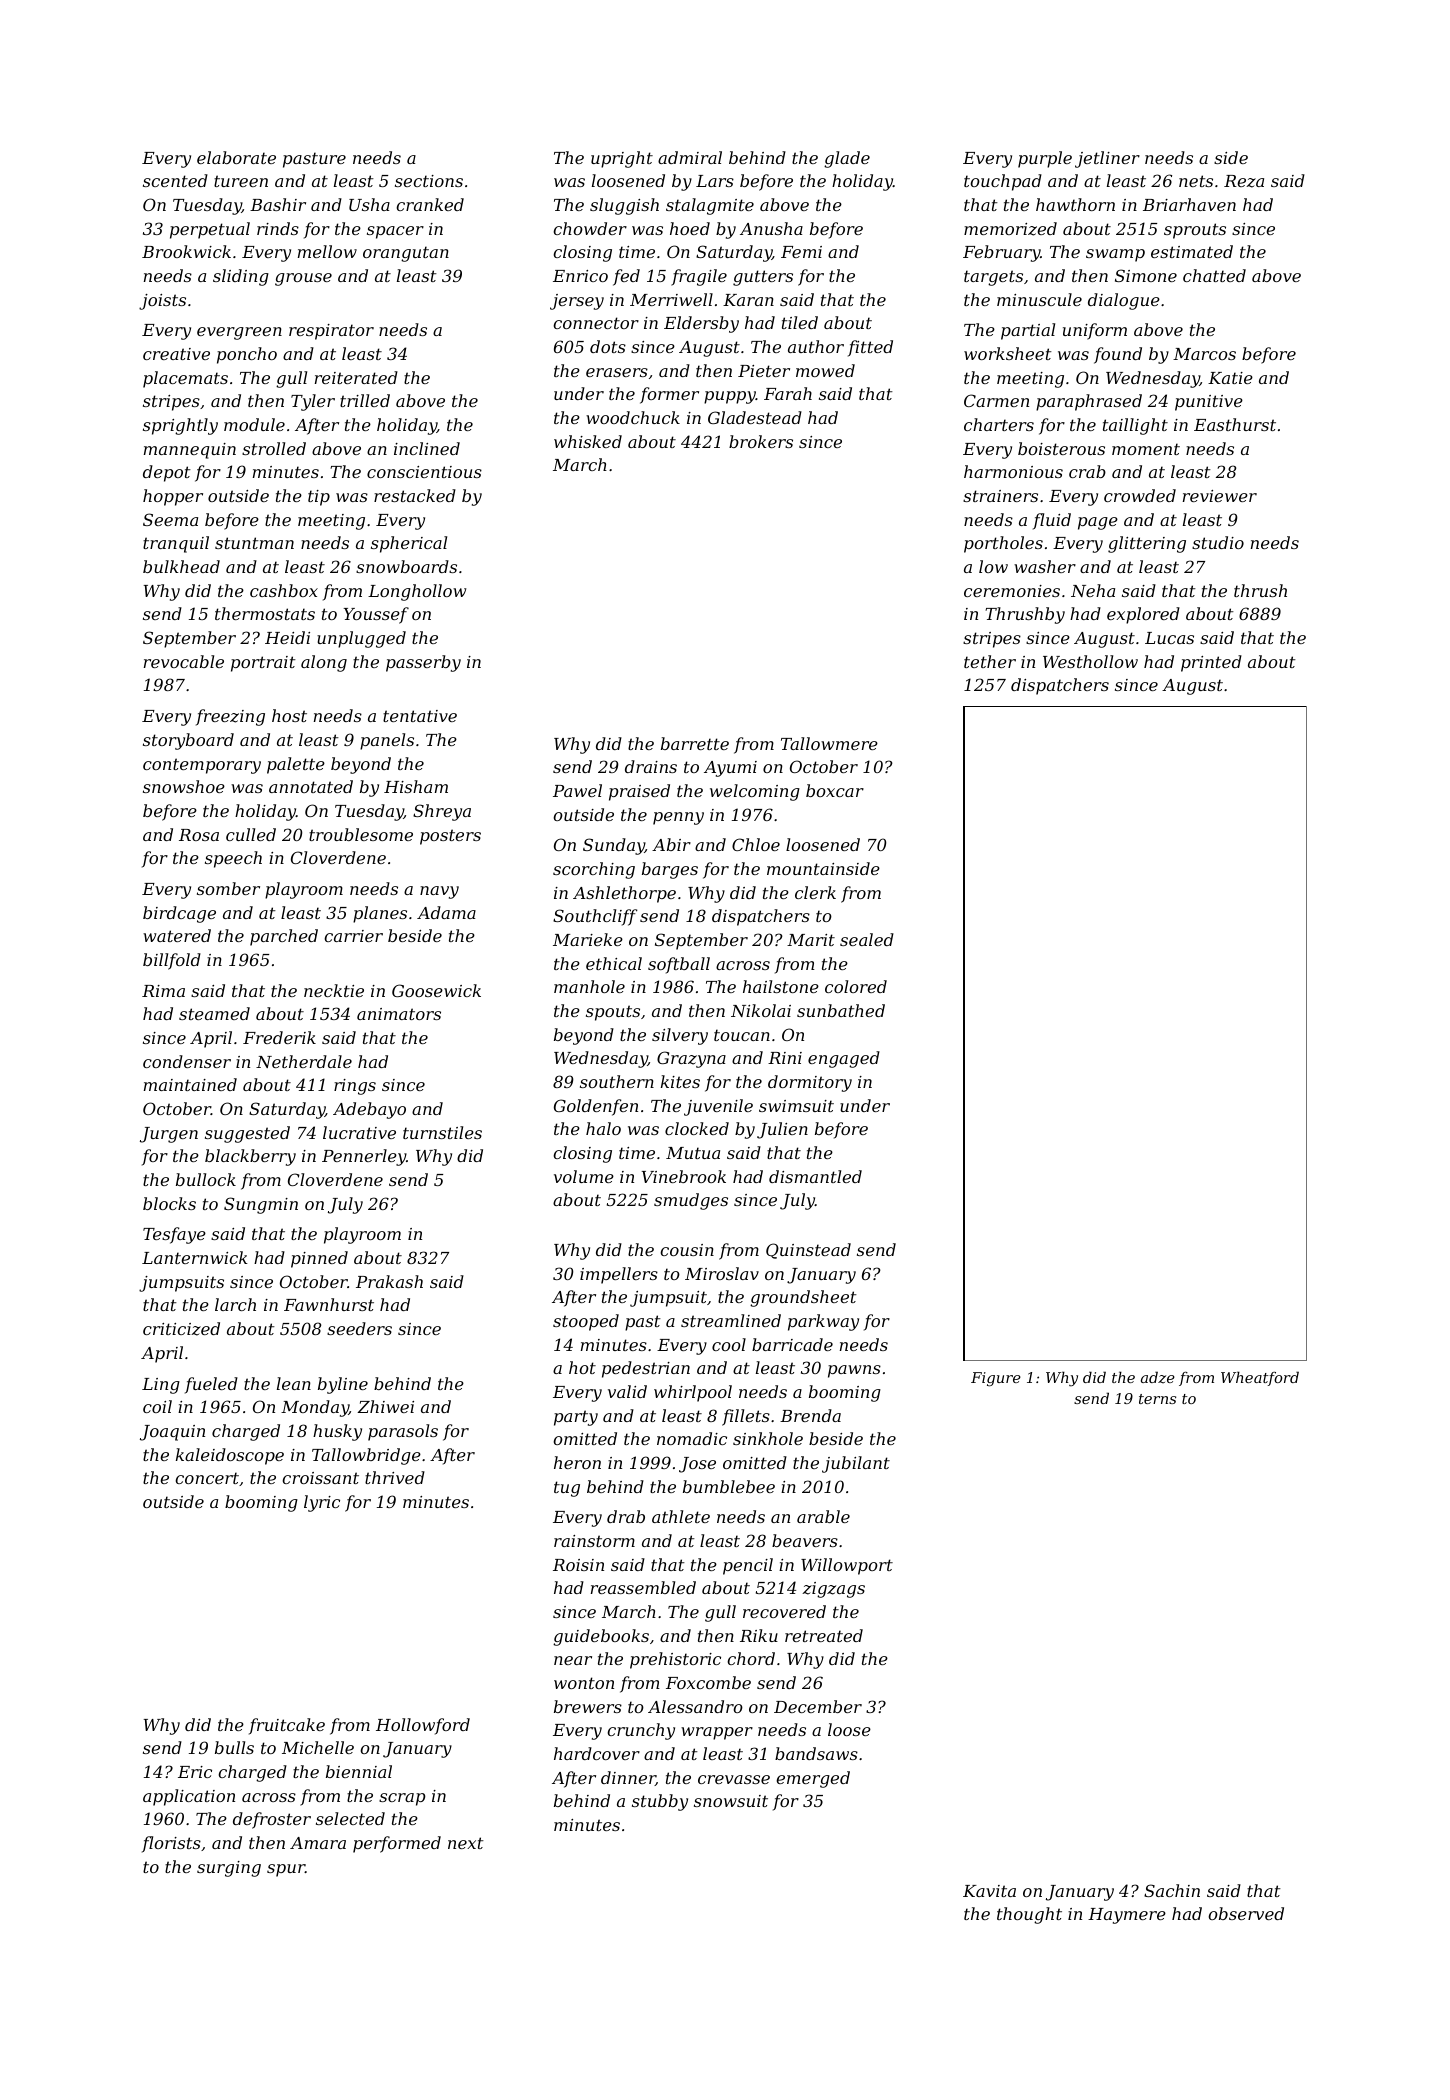 The image size is (1450, 2100). Describe the element at coordinates (690, 157) in the document. I see `admiral` at that location.
